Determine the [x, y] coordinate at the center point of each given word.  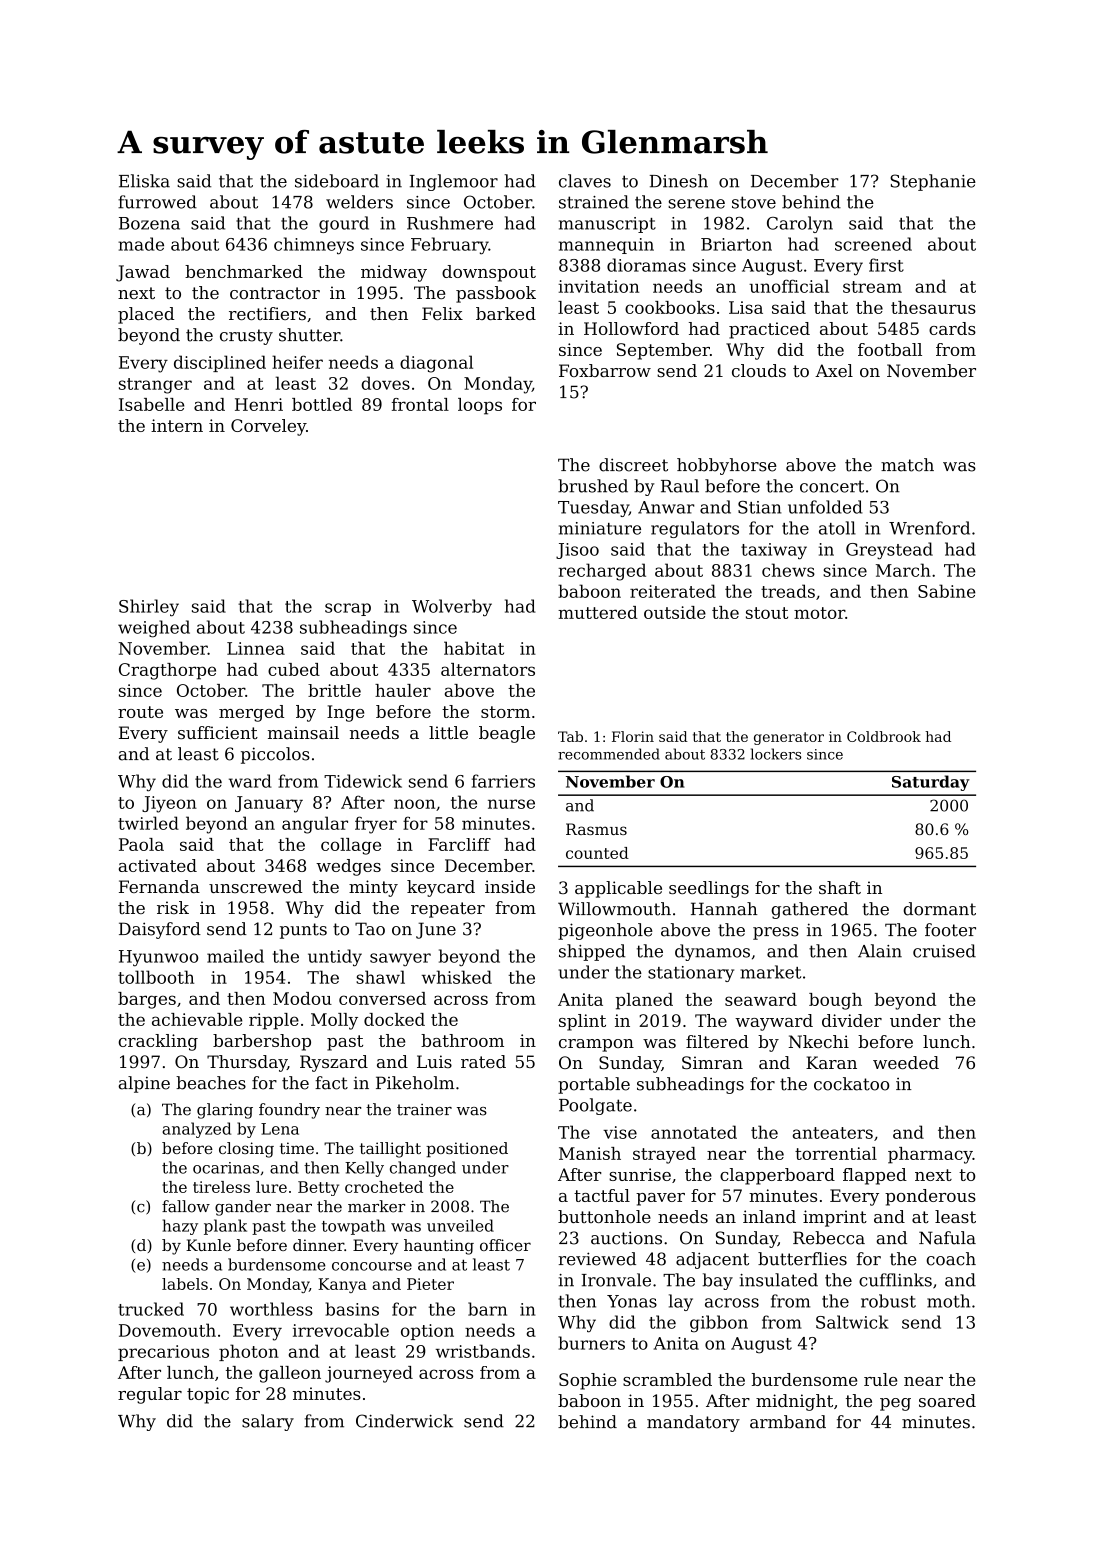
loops [480, 406]
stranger [155, 386]
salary [268, 1422]
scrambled [667, 1379]
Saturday [931, 783]
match [907, 465]
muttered [598, 612]
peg [895, 1404]
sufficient [218, 732]
